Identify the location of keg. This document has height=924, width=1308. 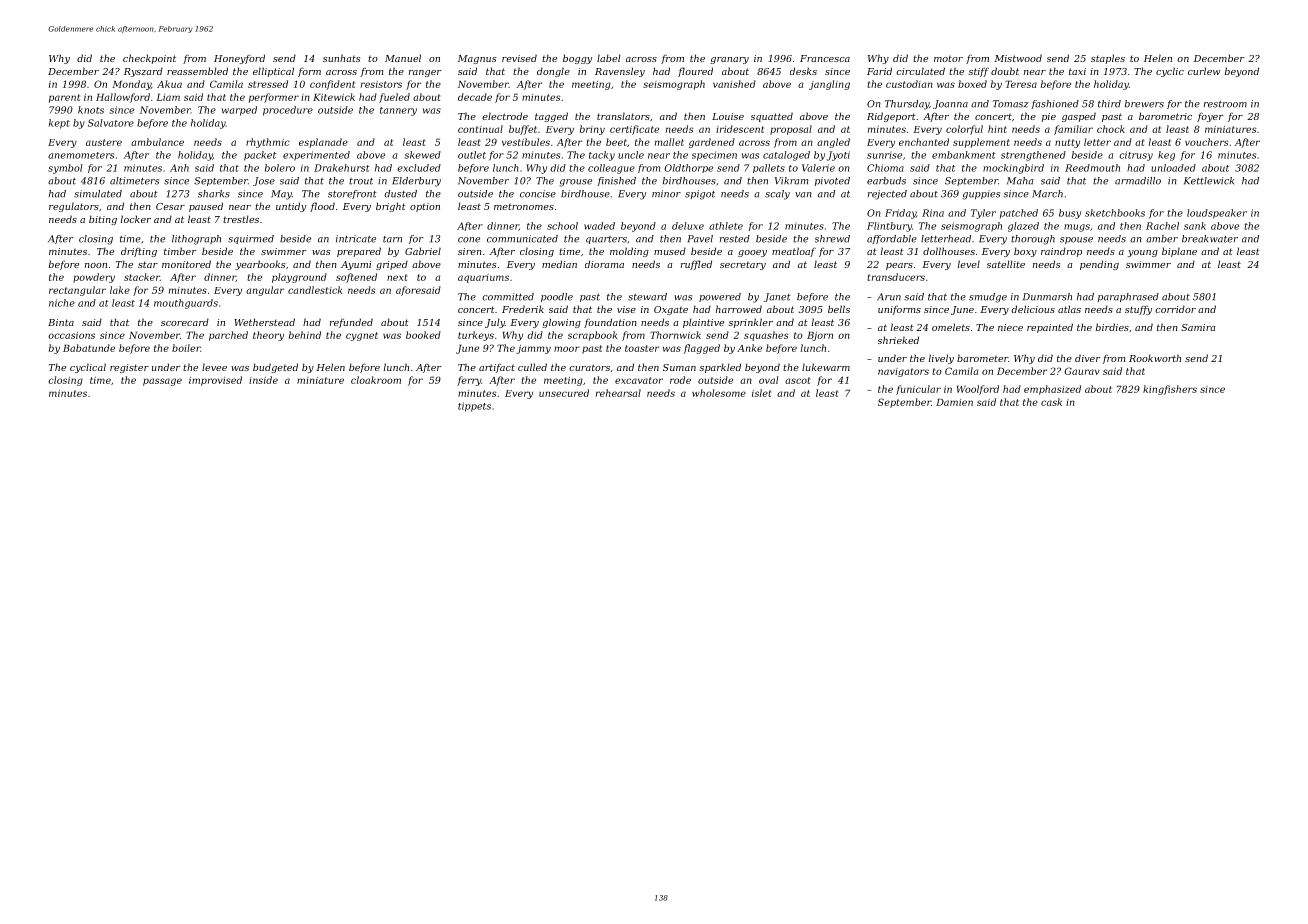
(1166, 156).
